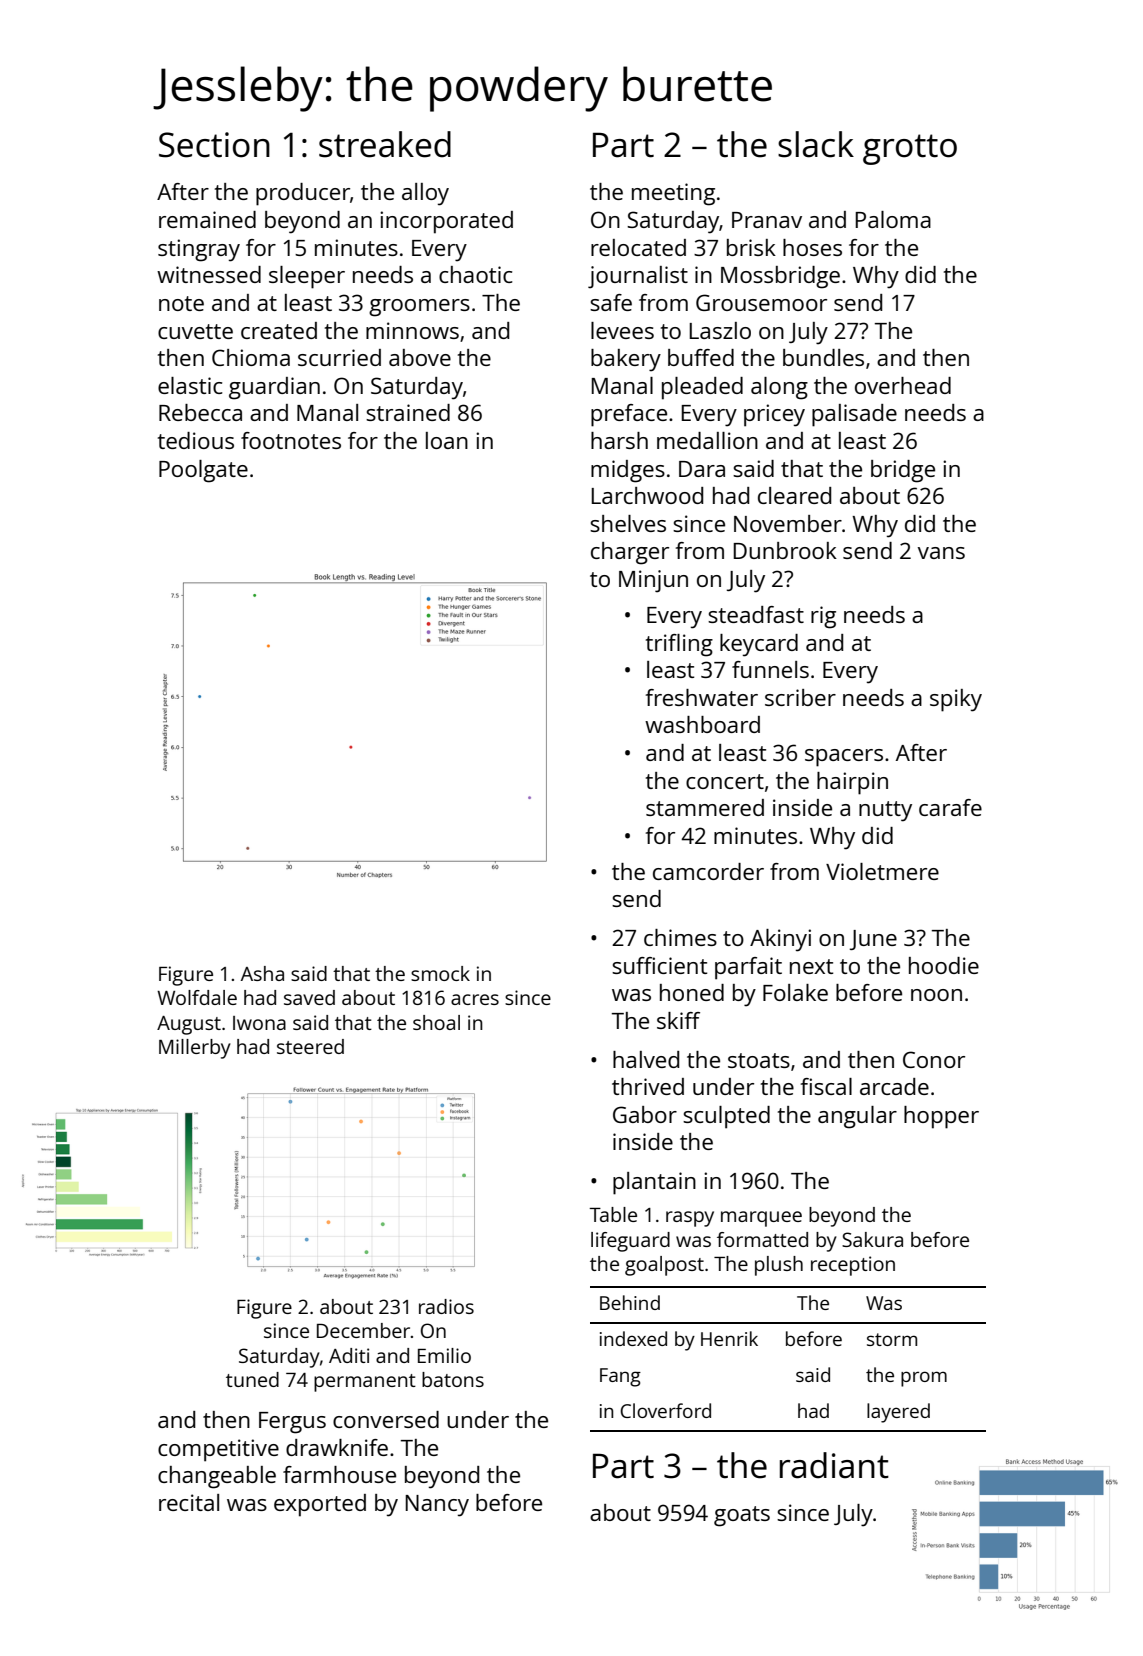 The height and width of the image is (1656, 1143). Describe the element at coordinates (910, 149) in the image. I see `grotto` at that location.
